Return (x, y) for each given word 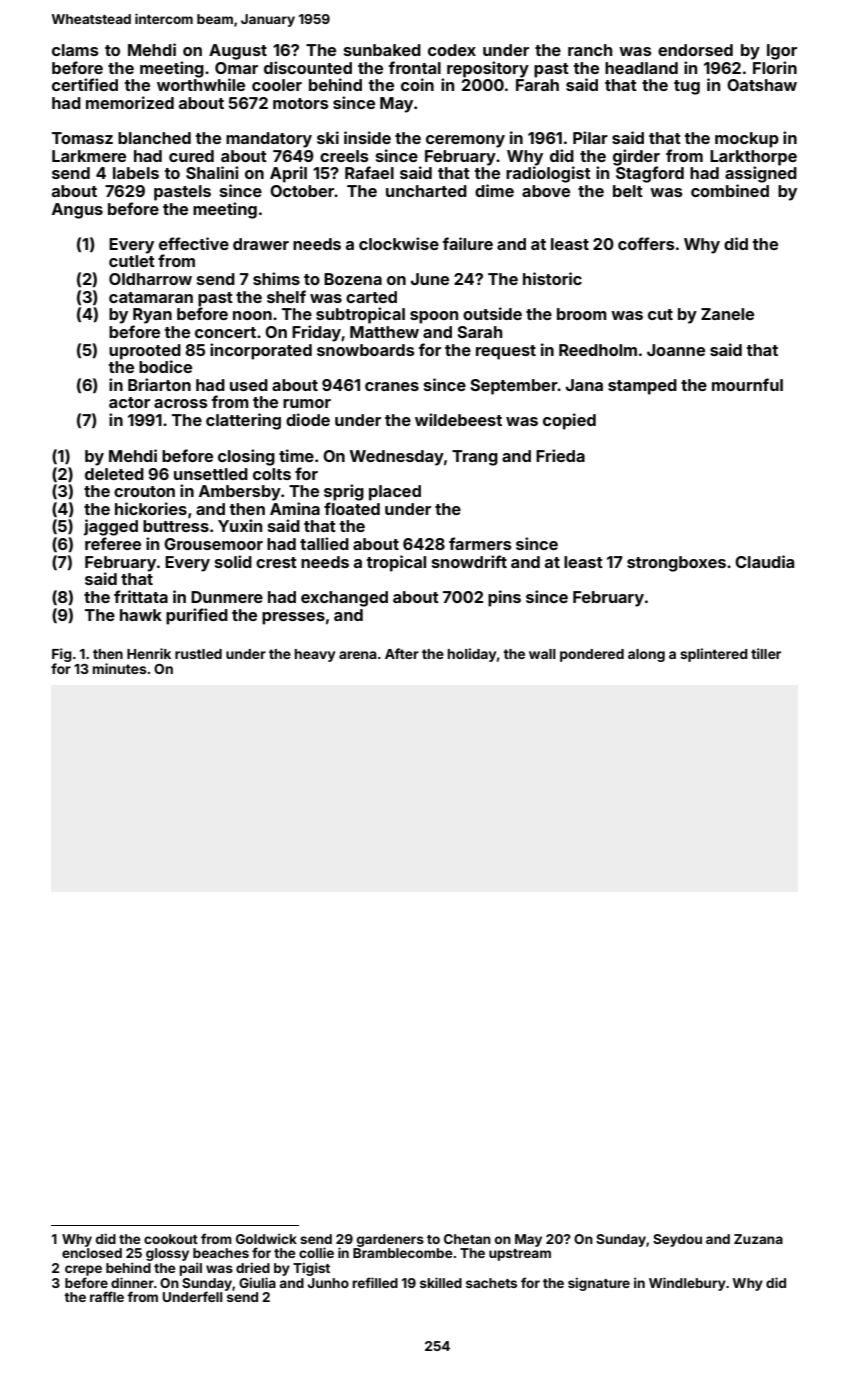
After (402, 653)
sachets (491, 1283)
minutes (120, 668)
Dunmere (227, 597)
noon (252, 315)
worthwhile (201, 84)
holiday (472, 655)
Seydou (677, 1240)
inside (367, 137)
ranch (590, 50)
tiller (766, 653)
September (514, 387)
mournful (747, 384)
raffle (107, 1296)
